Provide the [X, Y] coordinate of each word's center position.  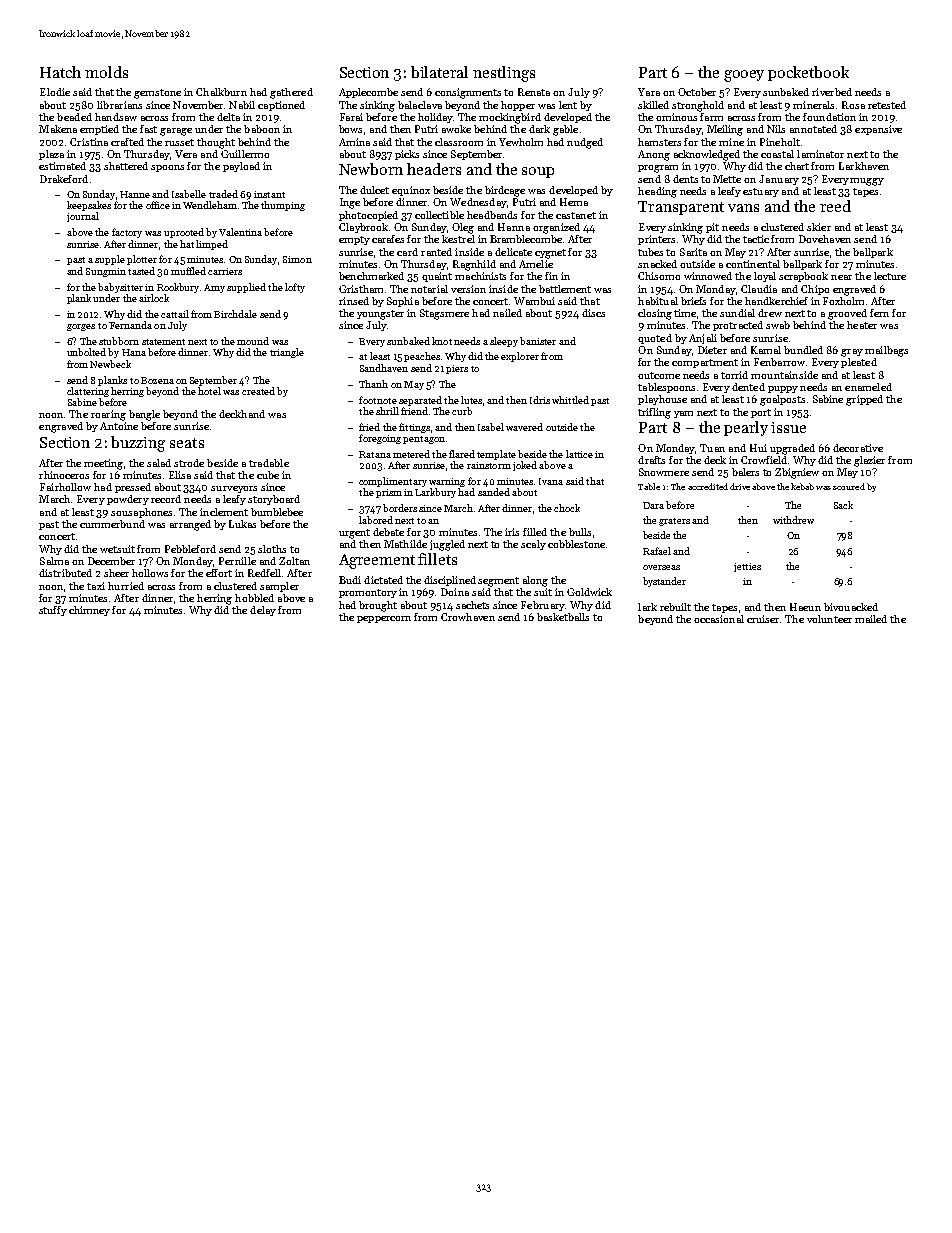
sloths [272, 549]
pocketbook [808, 73]
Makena [58, 129]
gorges [81, 327]
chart [797, 166]
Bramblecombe [526, 239]
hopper [518, 106]
